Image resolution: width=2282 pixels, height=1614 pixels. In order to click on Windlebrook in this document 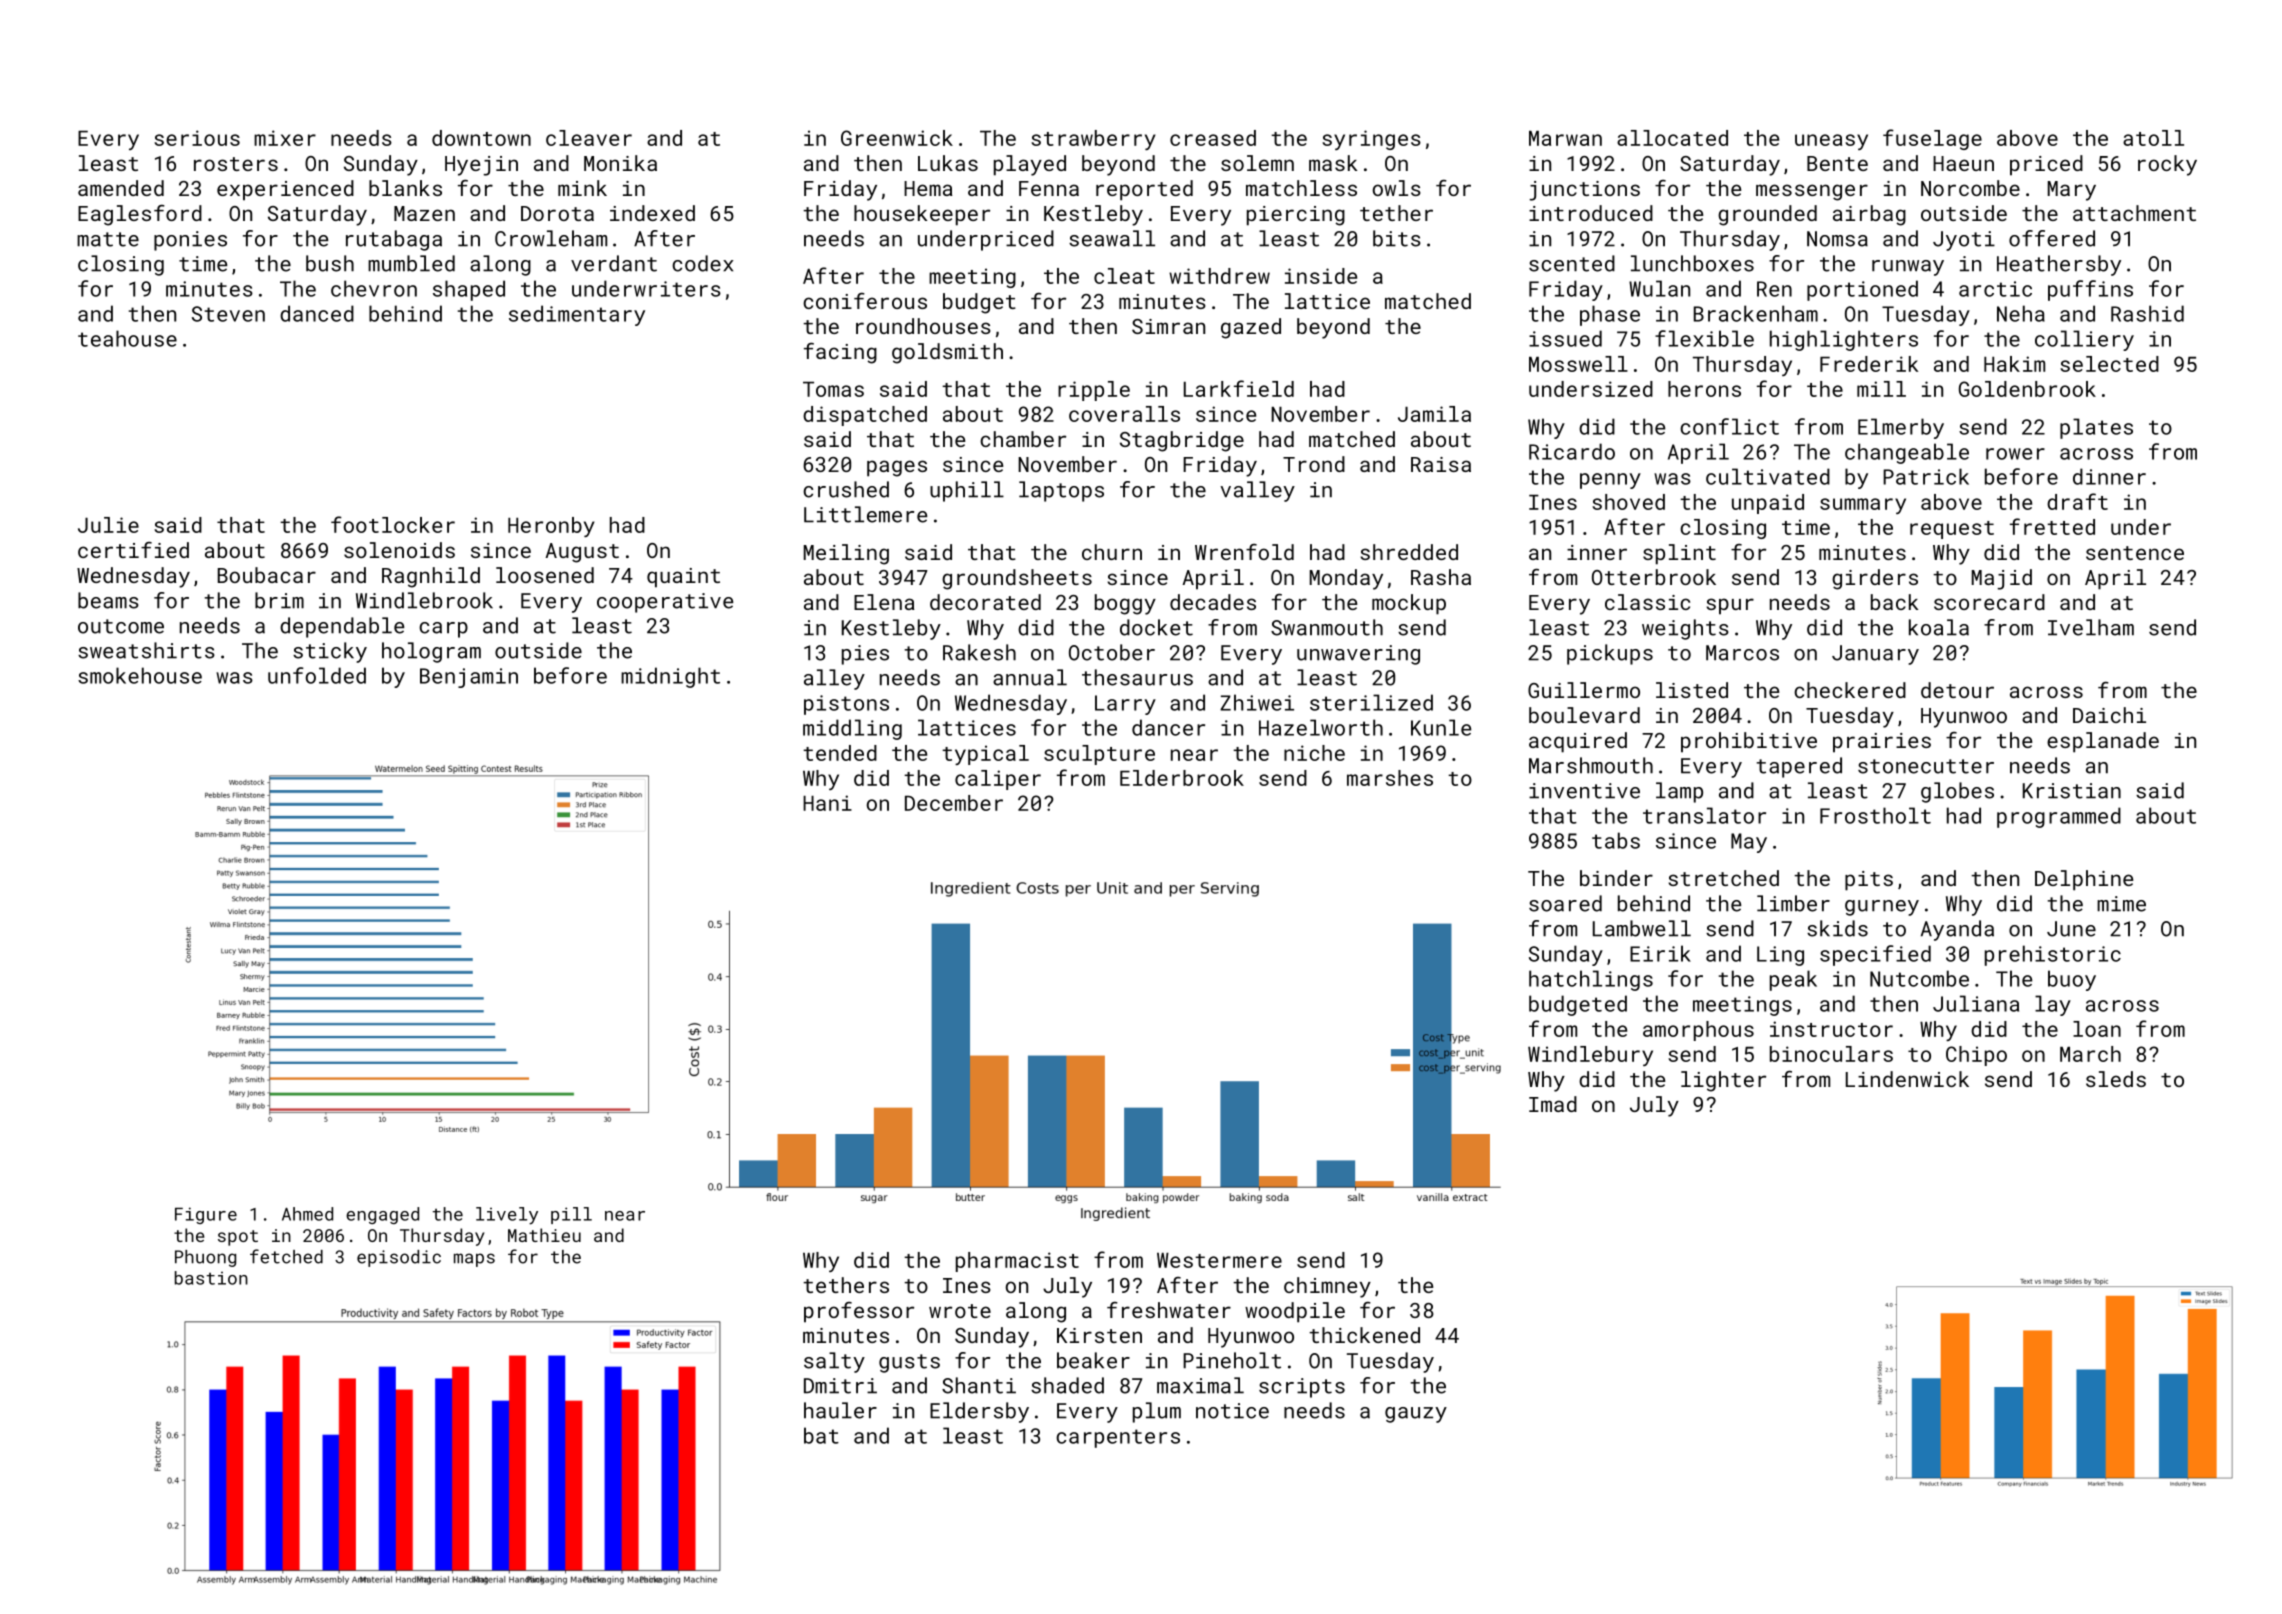, I will do `click(424, 600)`.
